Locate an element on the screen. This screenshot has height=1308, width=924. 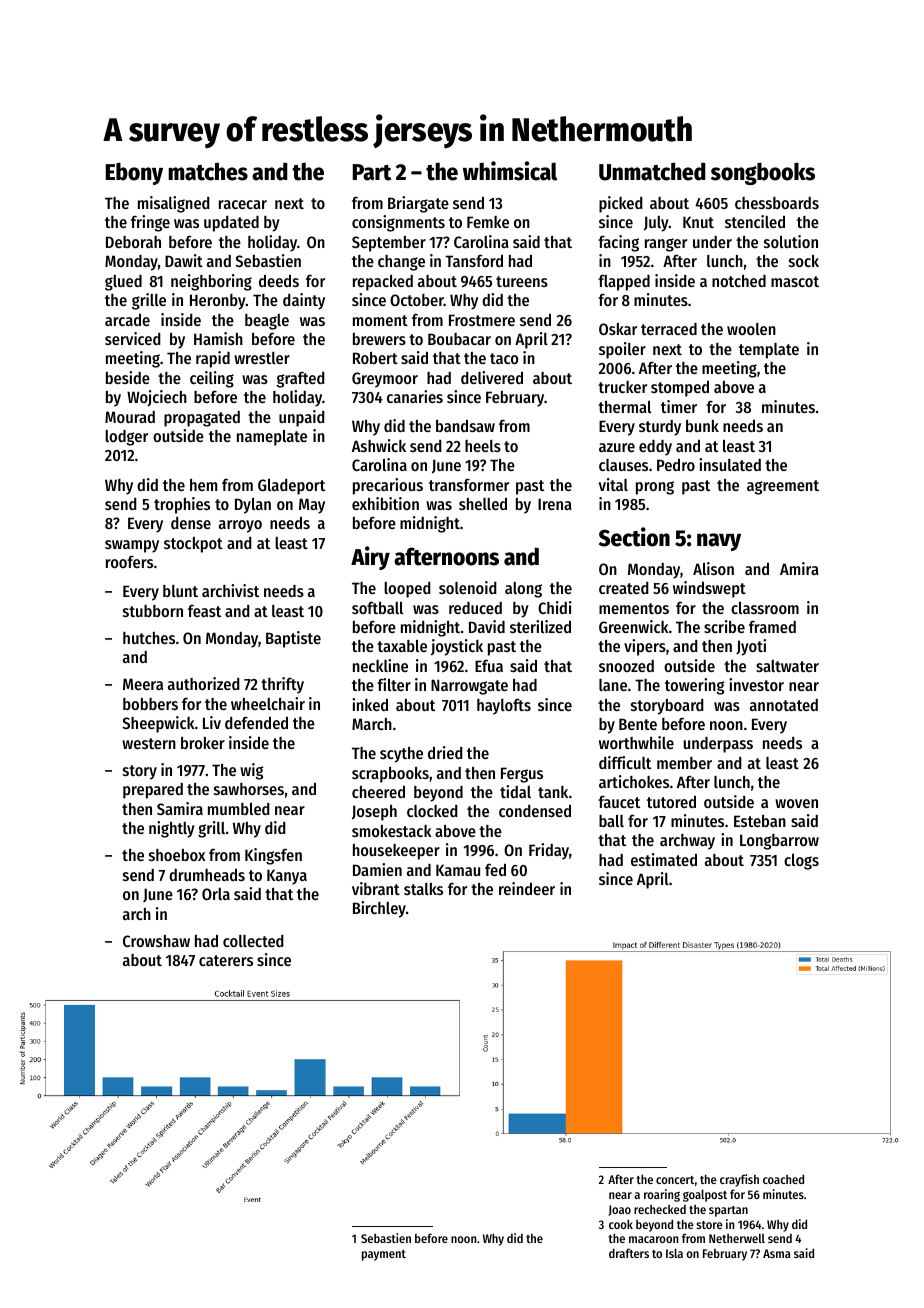
swampy is located at coordinates (132, 546).
